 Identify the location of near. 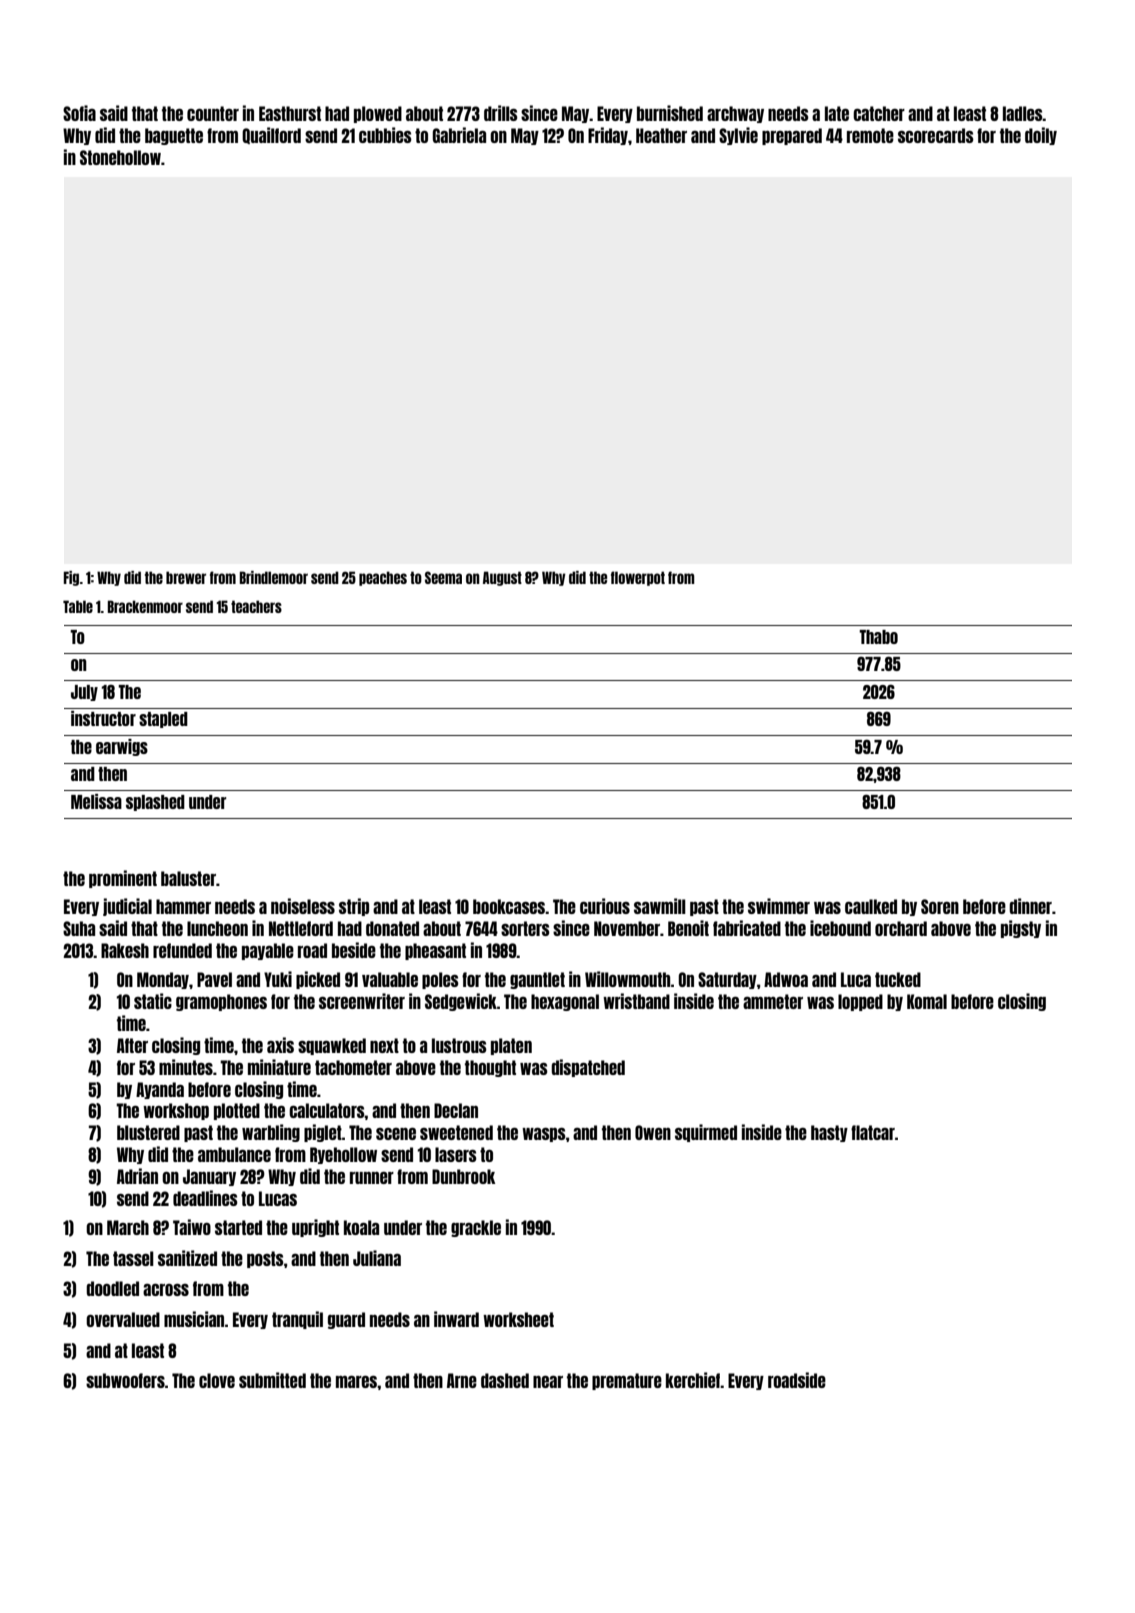
(548, 1381).
